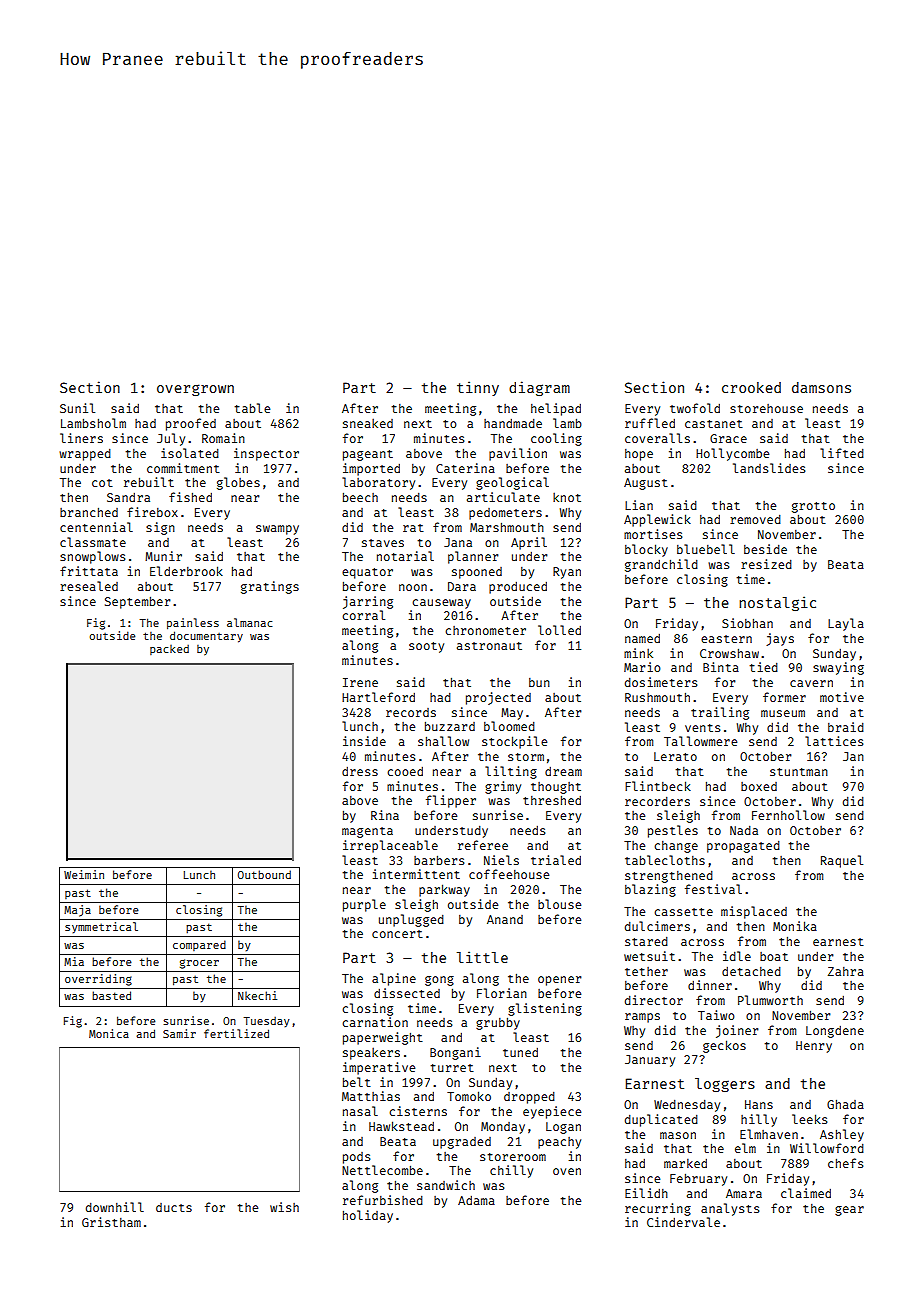 Image resolution: width=924 pixels, height=1308 pixels. Describe the element at coordinates (751, 387) in the document. I see `crooked` at that location.
